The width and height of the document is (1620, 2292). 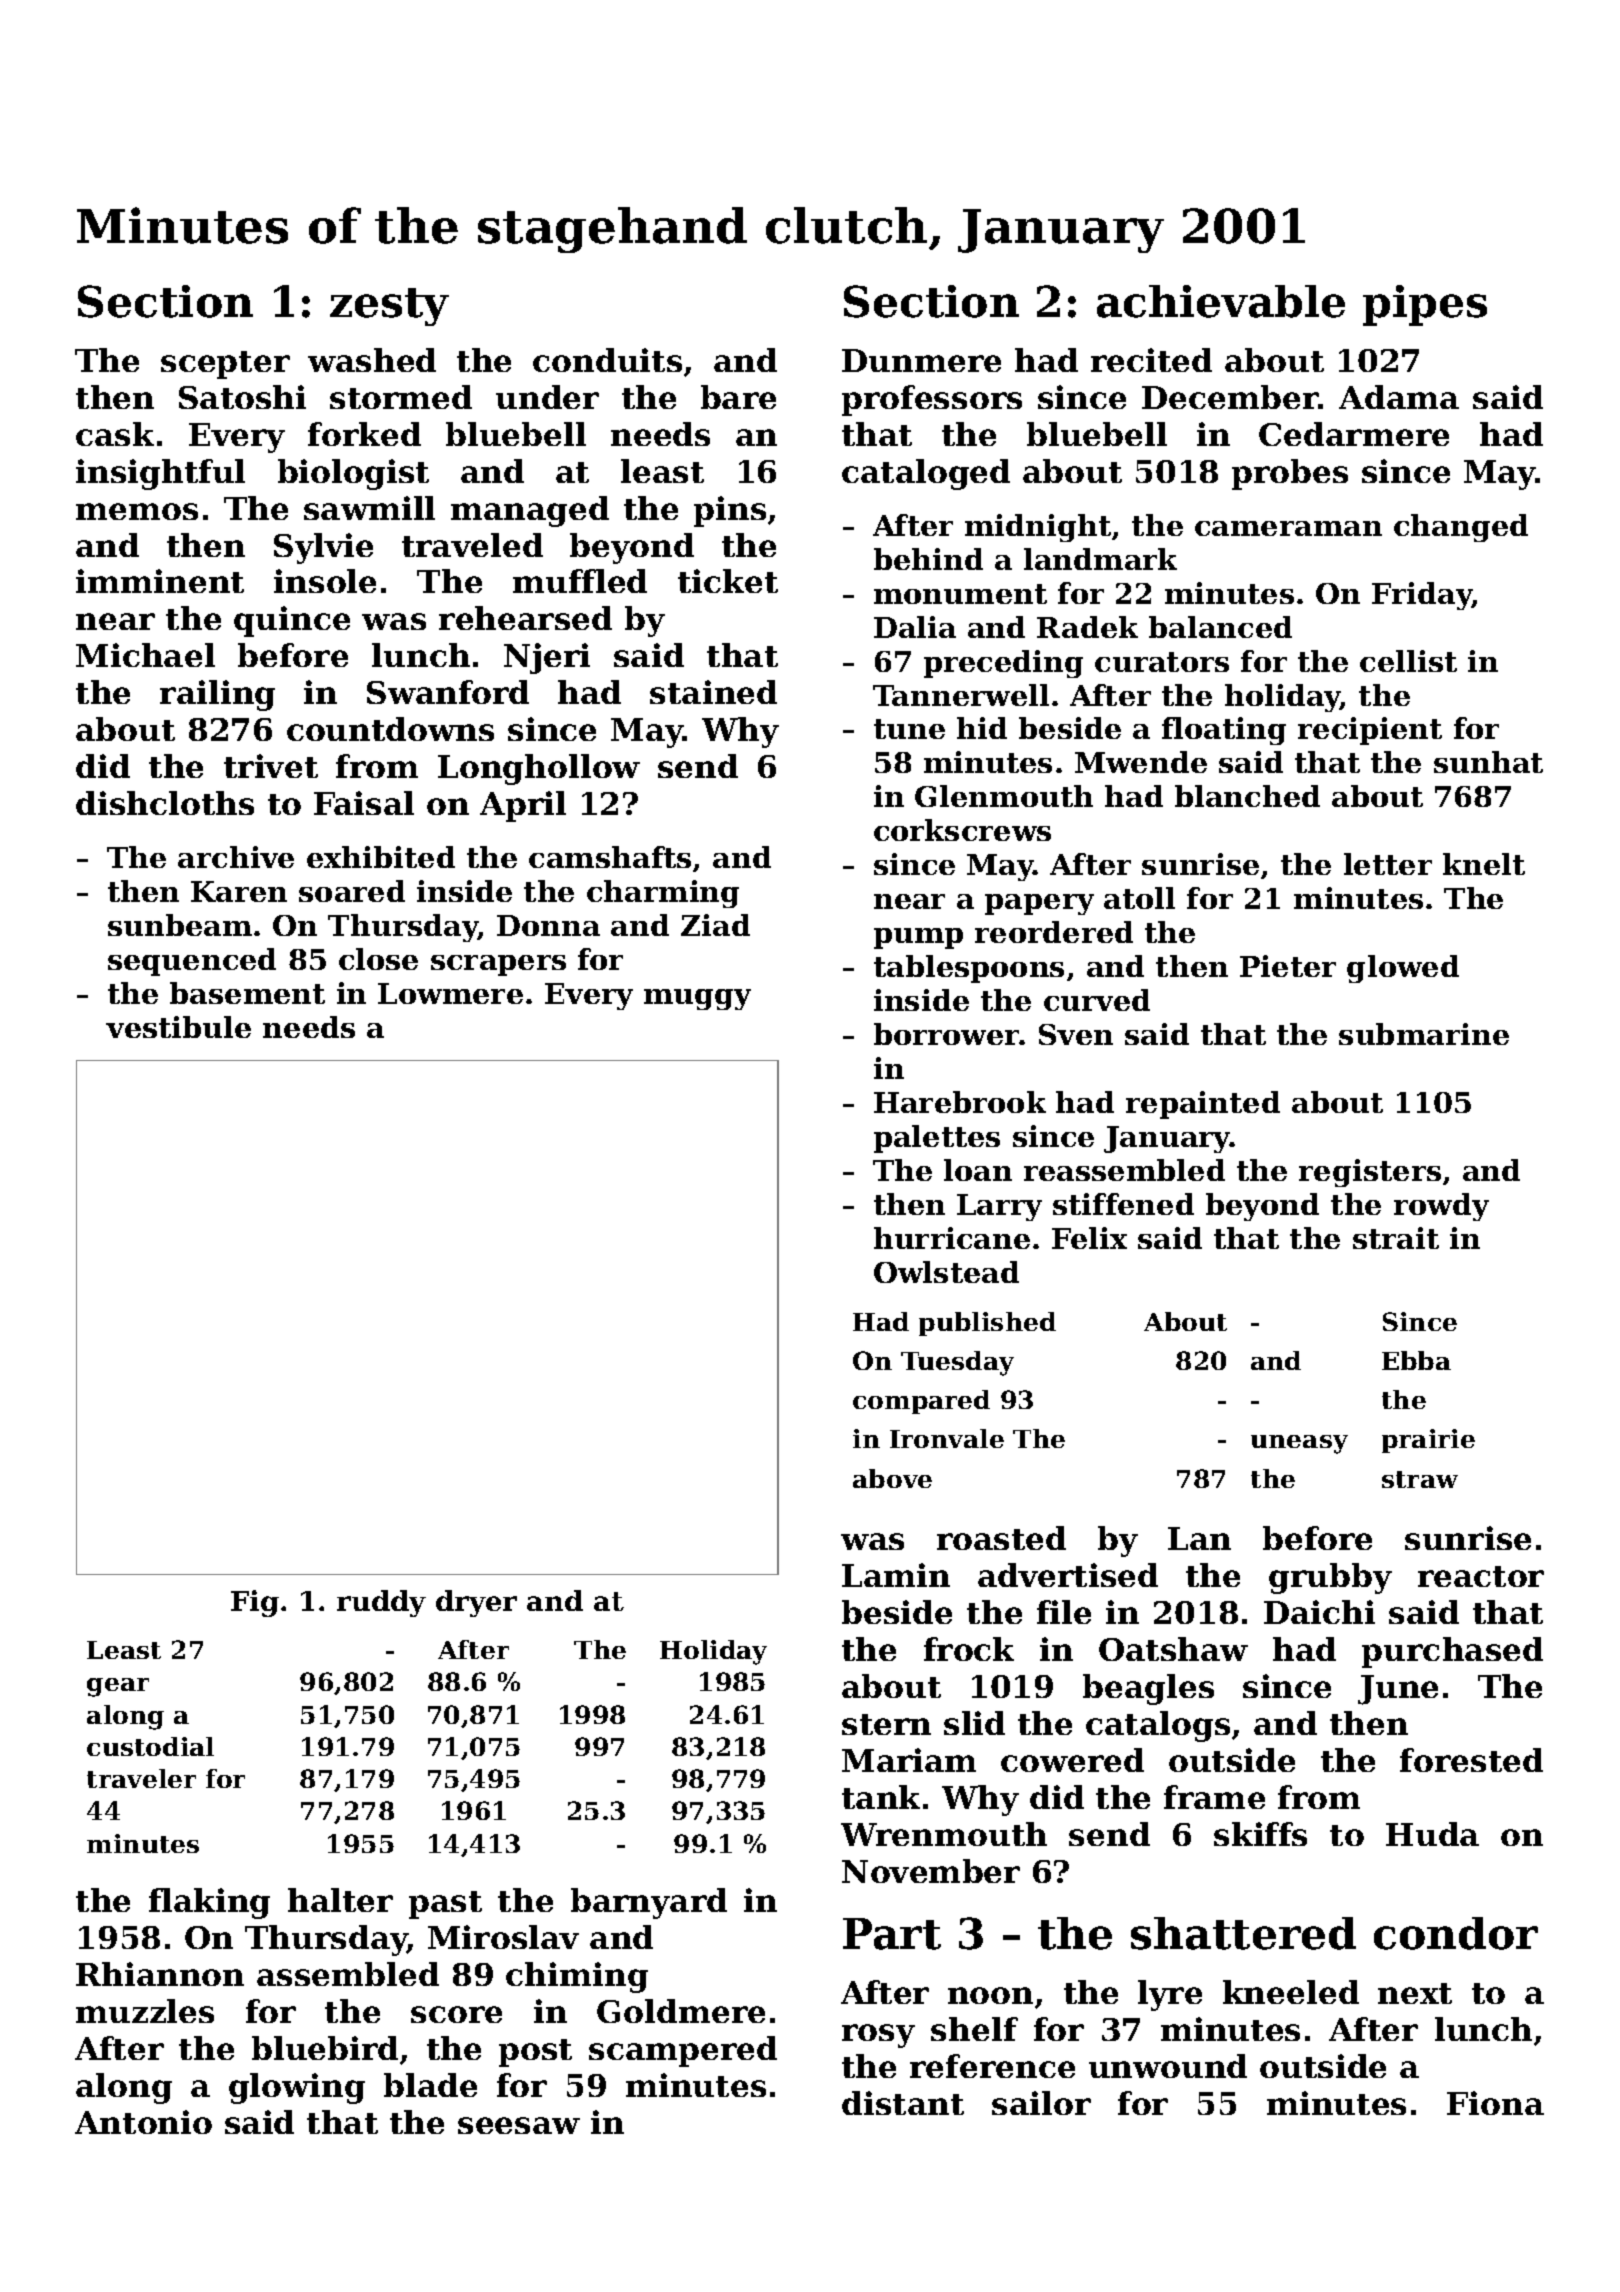 I want to click on registers, so click(x=1370, y=1173).
